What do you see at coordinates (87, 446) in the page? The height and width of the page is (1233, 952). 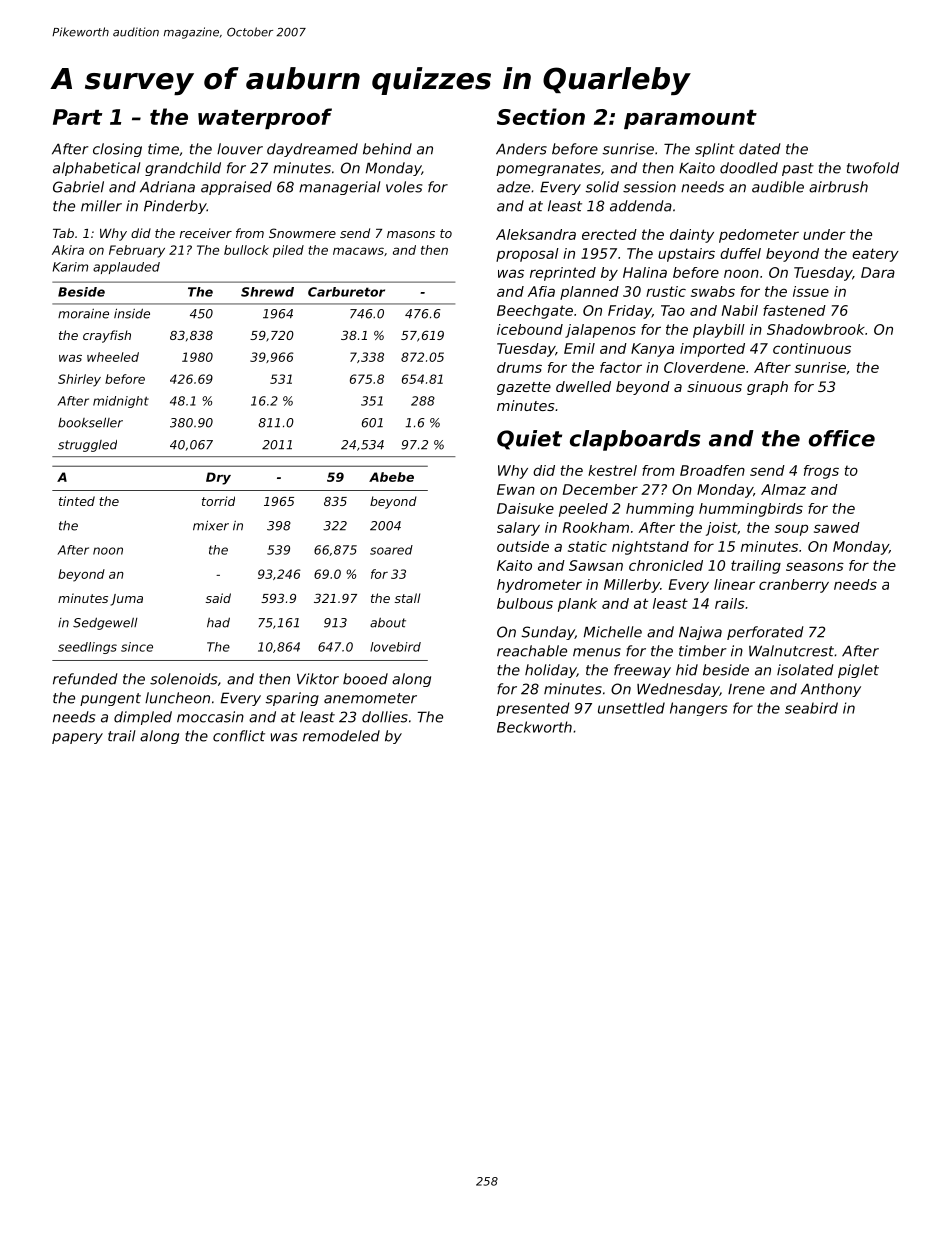 I see `struggled` at bounding box center [87, 446].
